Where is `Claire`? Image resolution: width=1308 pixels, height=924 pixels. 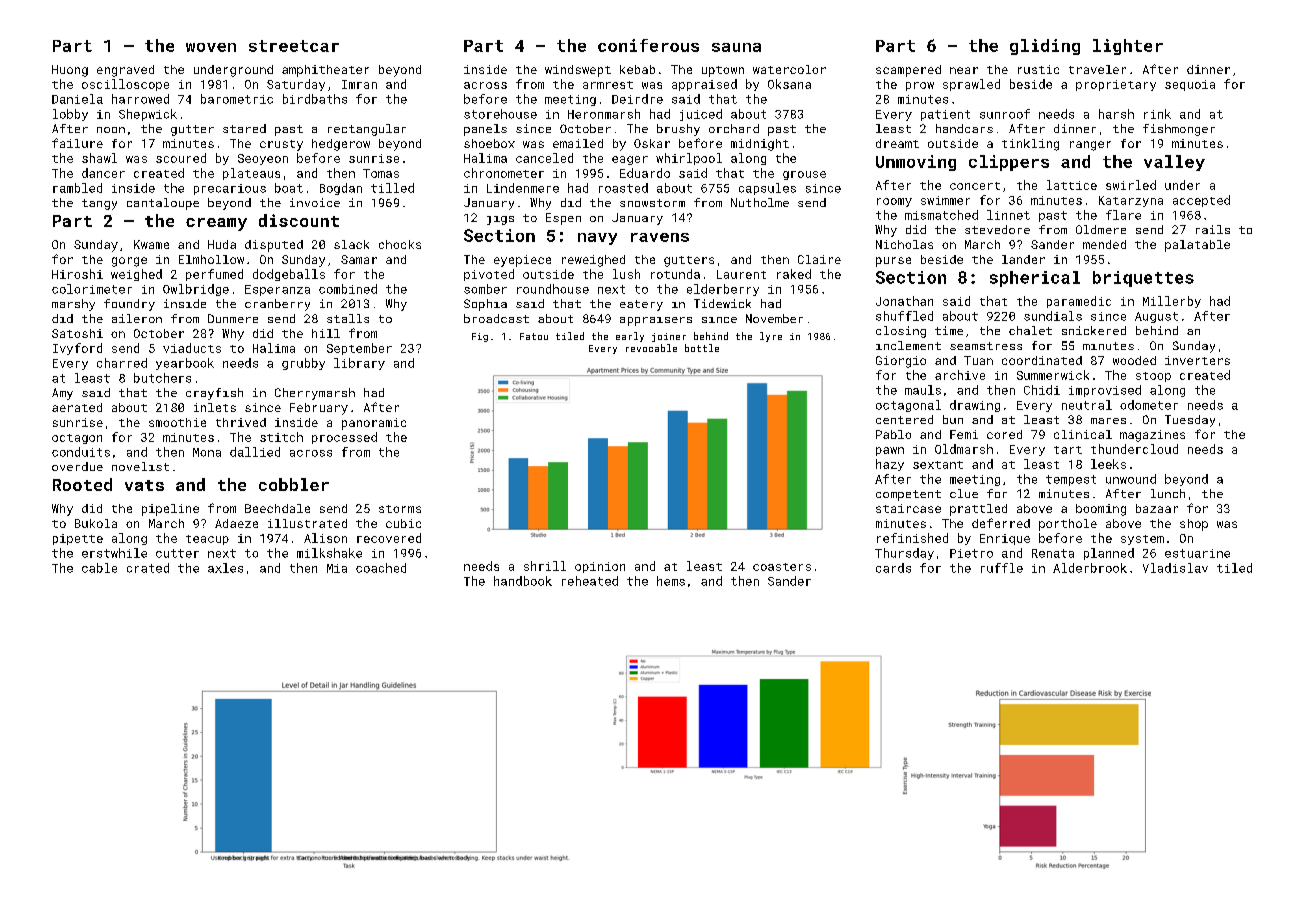 Claire is located at coordinates (819, 259).
